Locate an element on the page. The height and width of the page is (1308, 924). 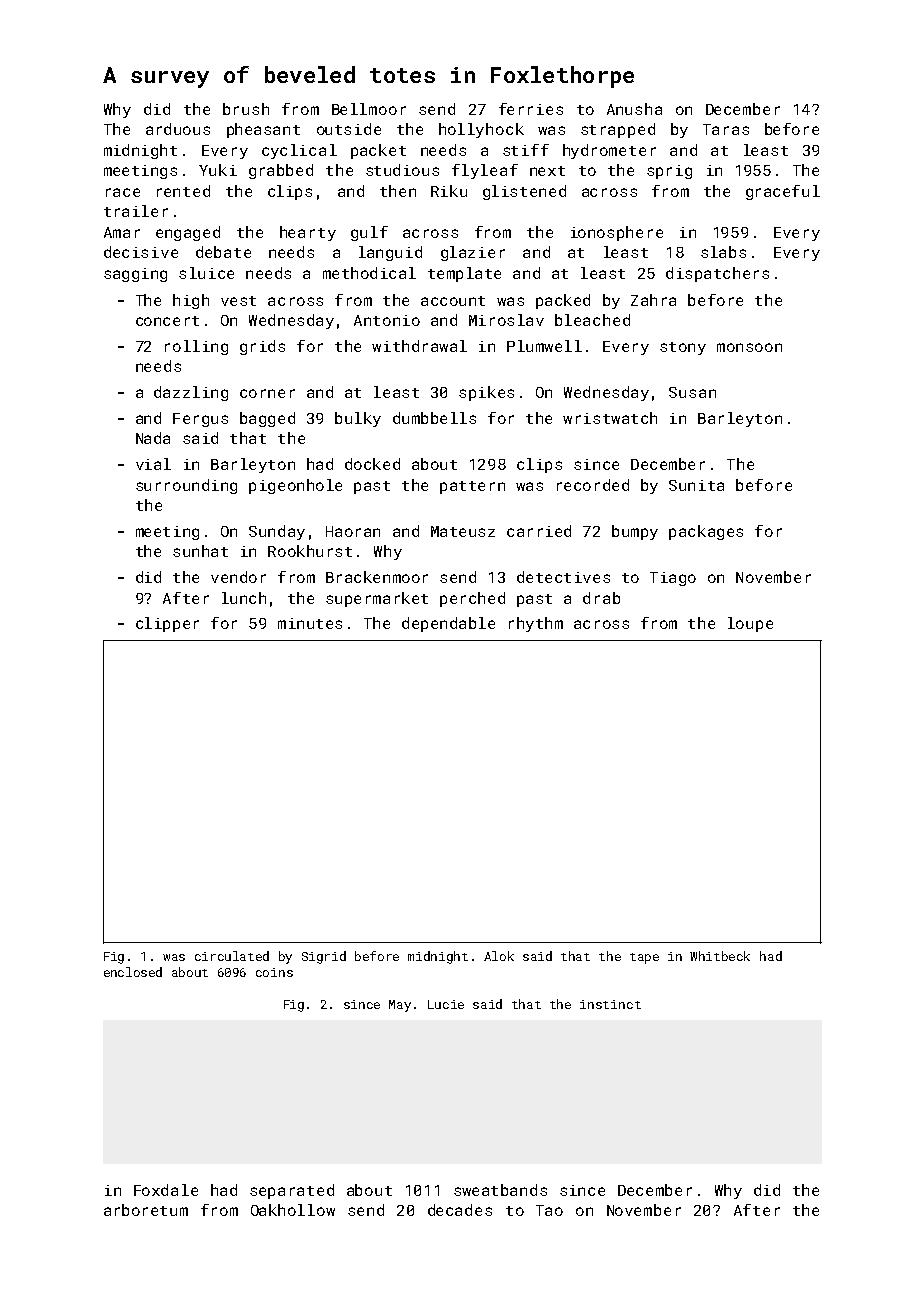
Amar is located at coordinates (122, 232).
